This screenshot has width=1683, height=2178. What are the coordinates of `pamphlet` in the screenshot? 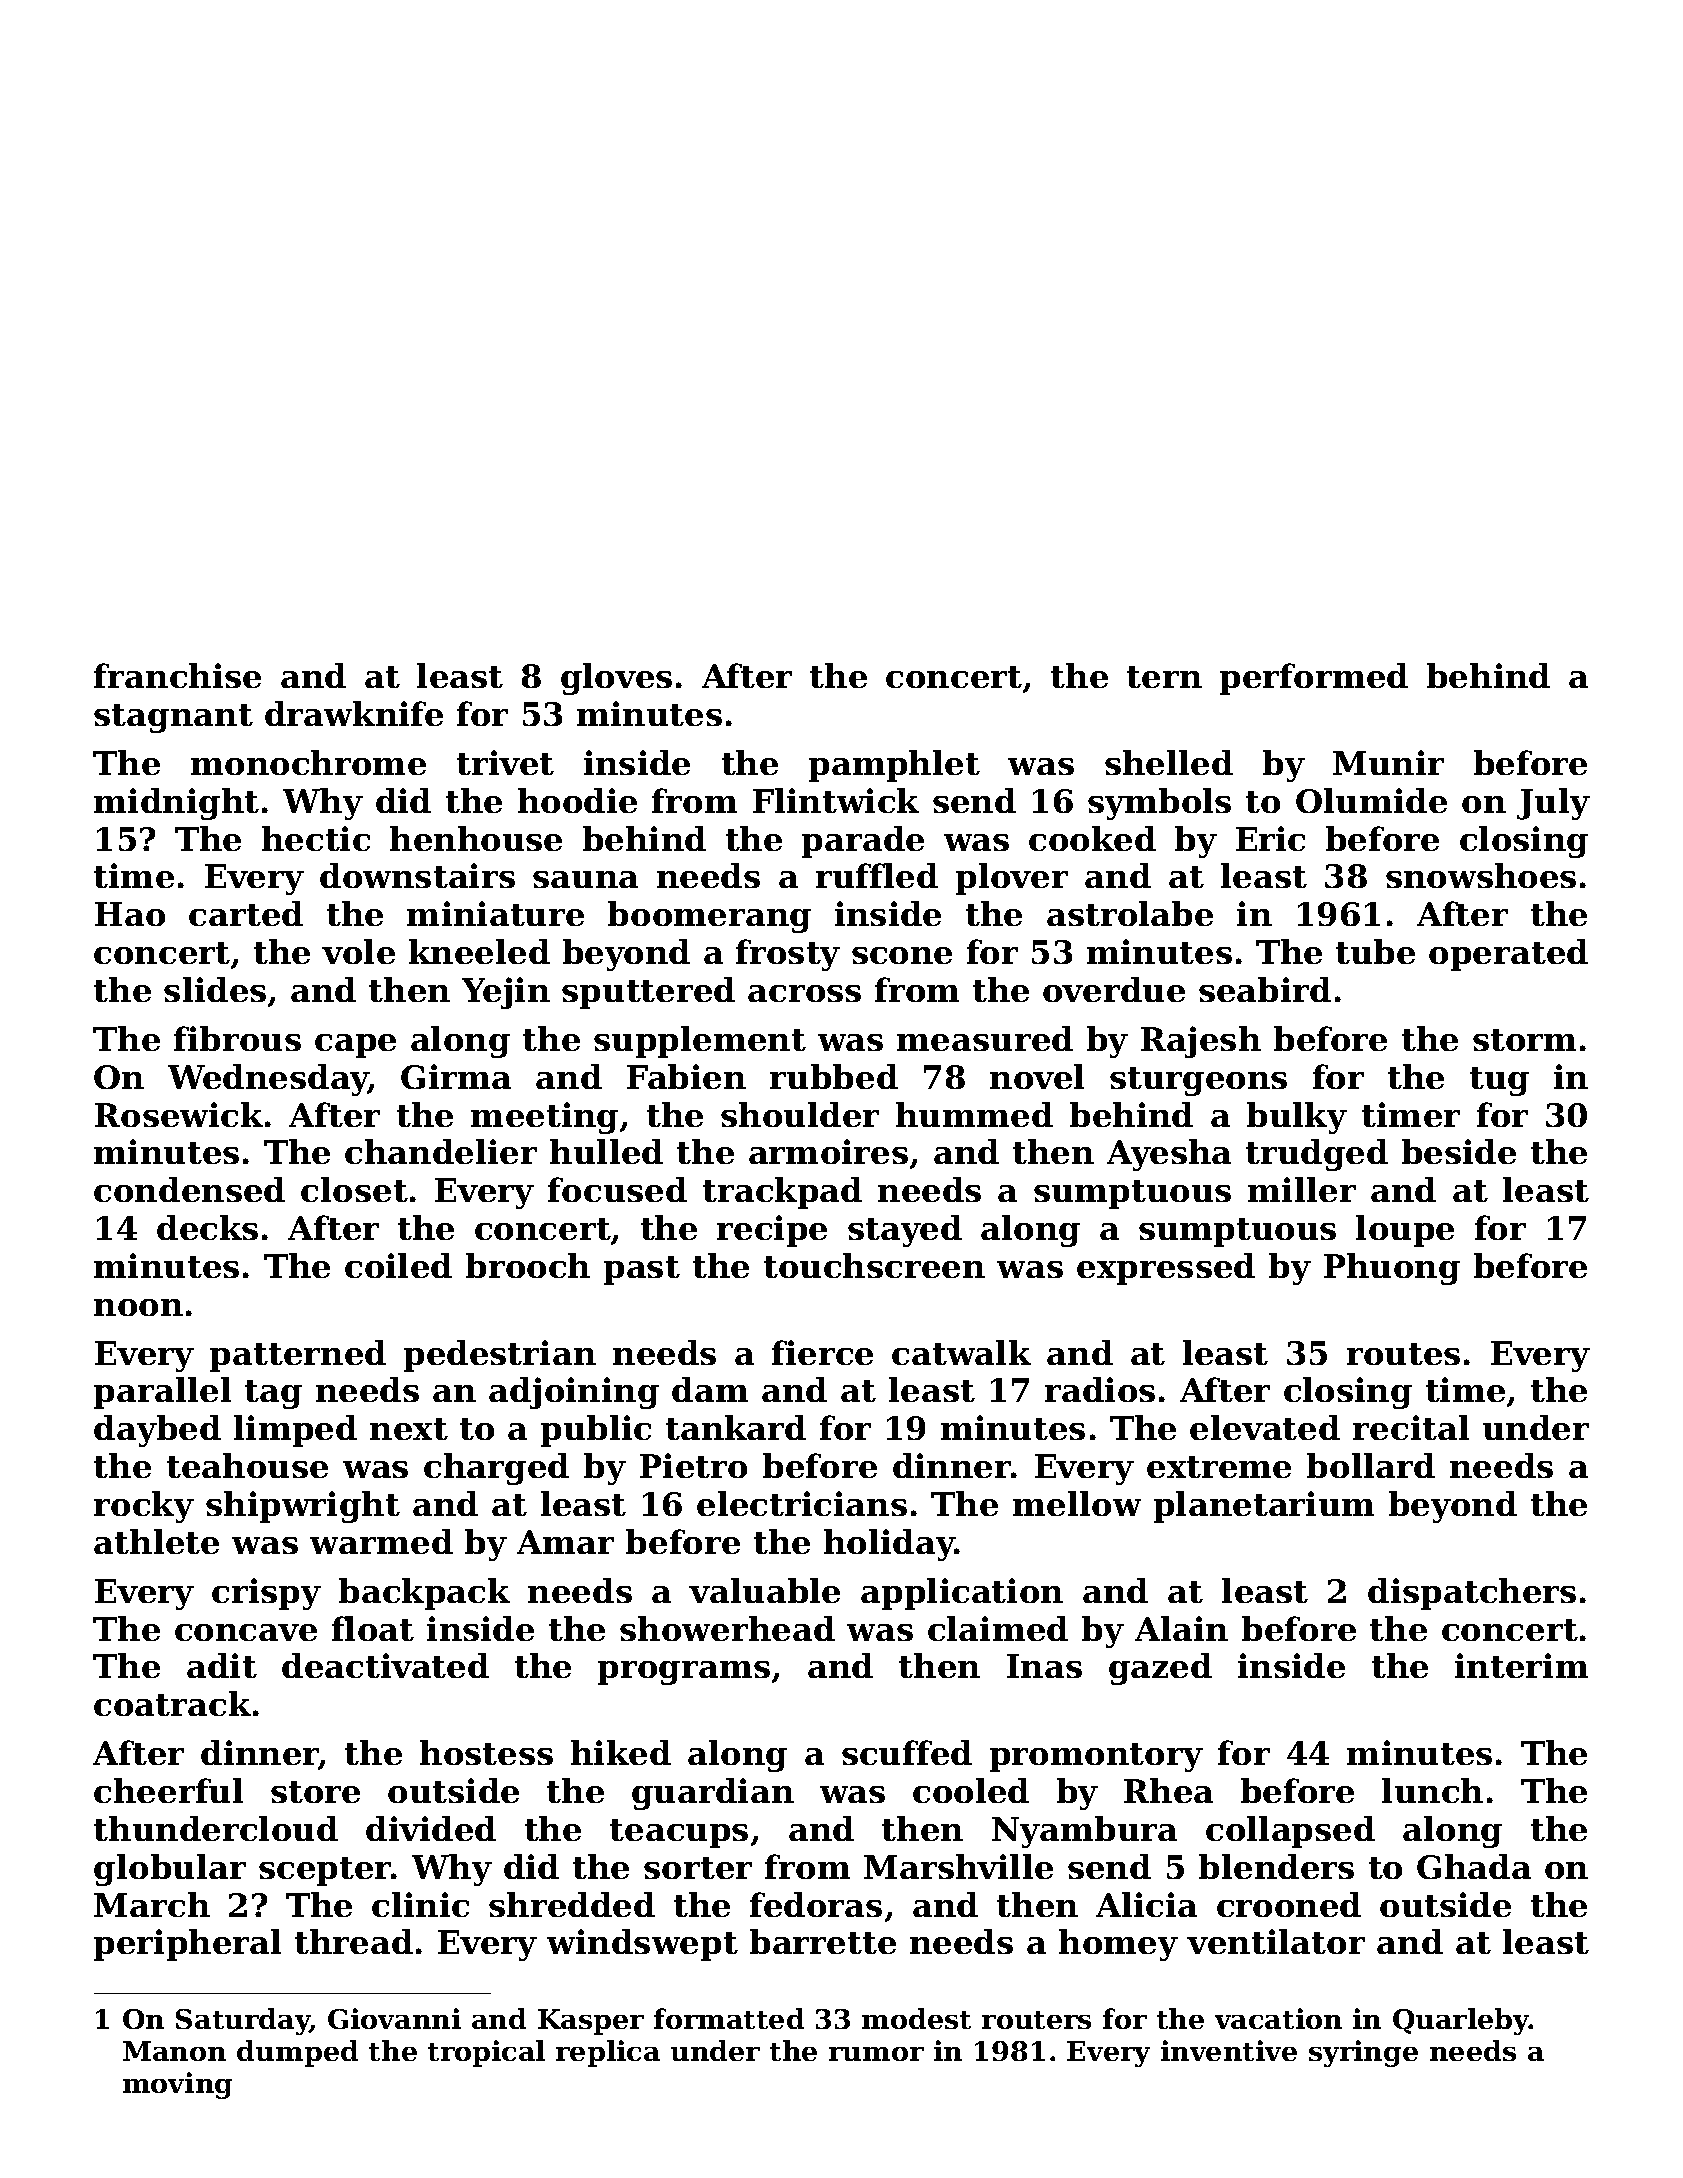 It's located at (894, 766).
